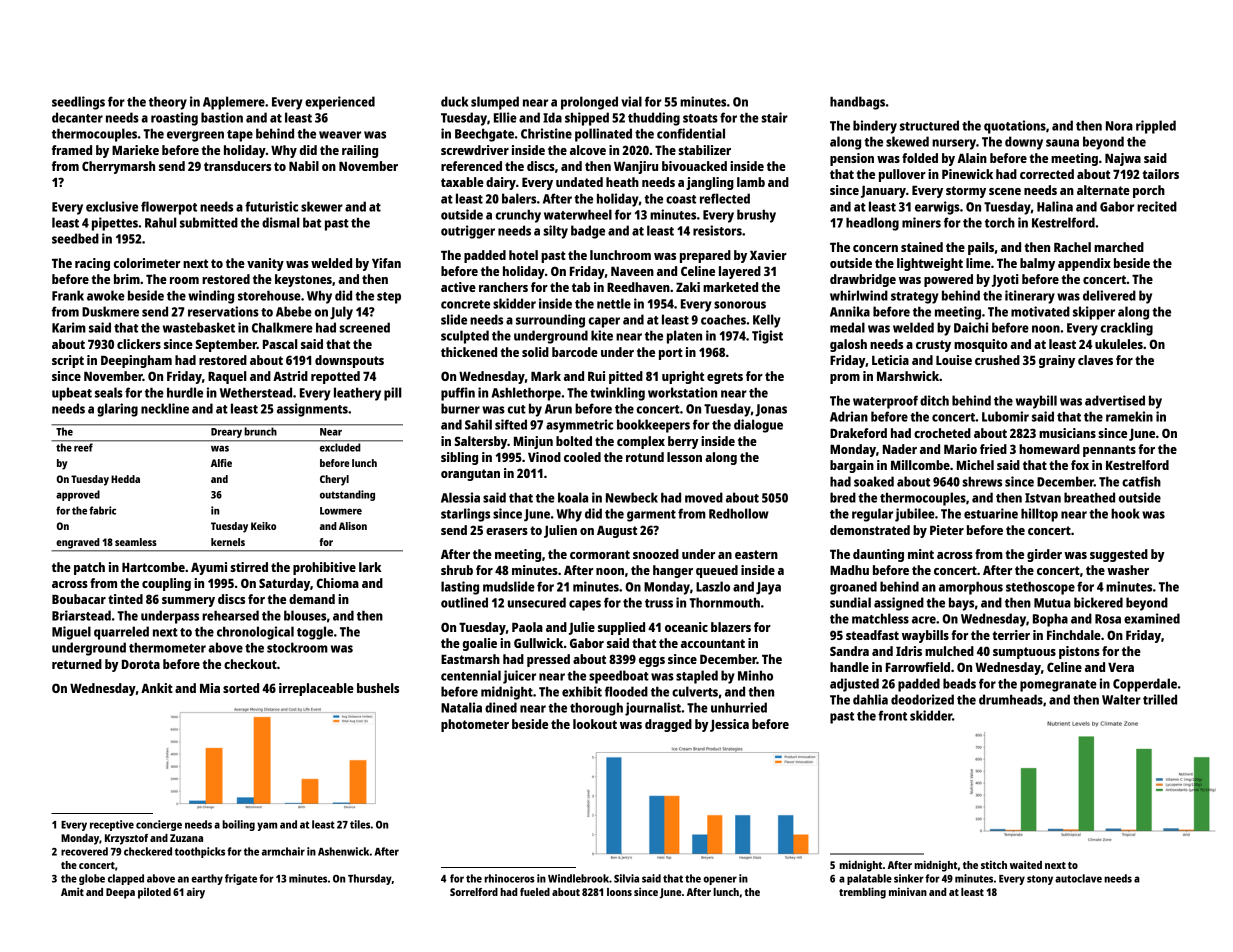 This page has width=1233, height=952. I want to click on Mutua, so click(1052, 603).
